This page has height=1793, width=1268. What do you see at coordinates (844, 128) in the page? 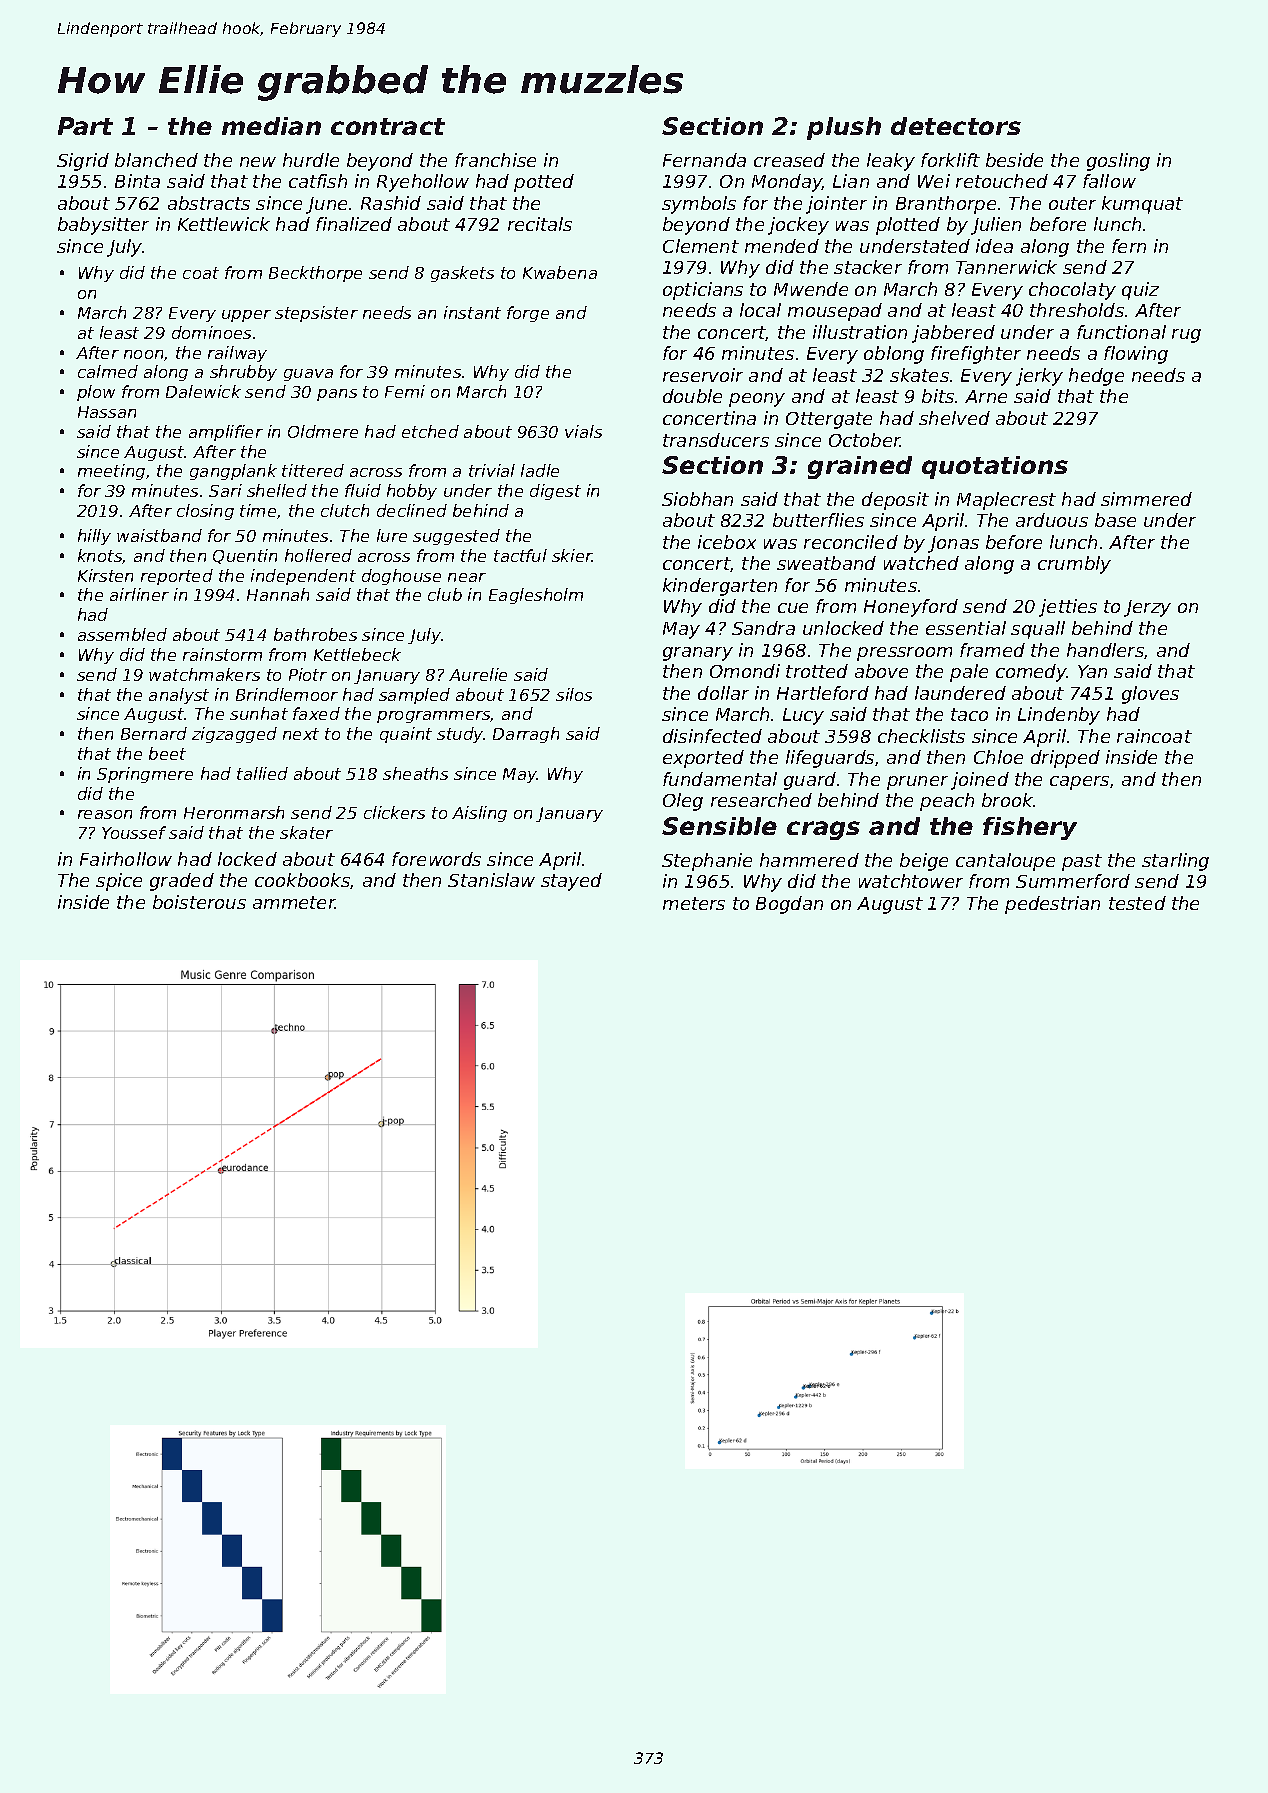
I see `plush` at bounding box center [844, 128].
